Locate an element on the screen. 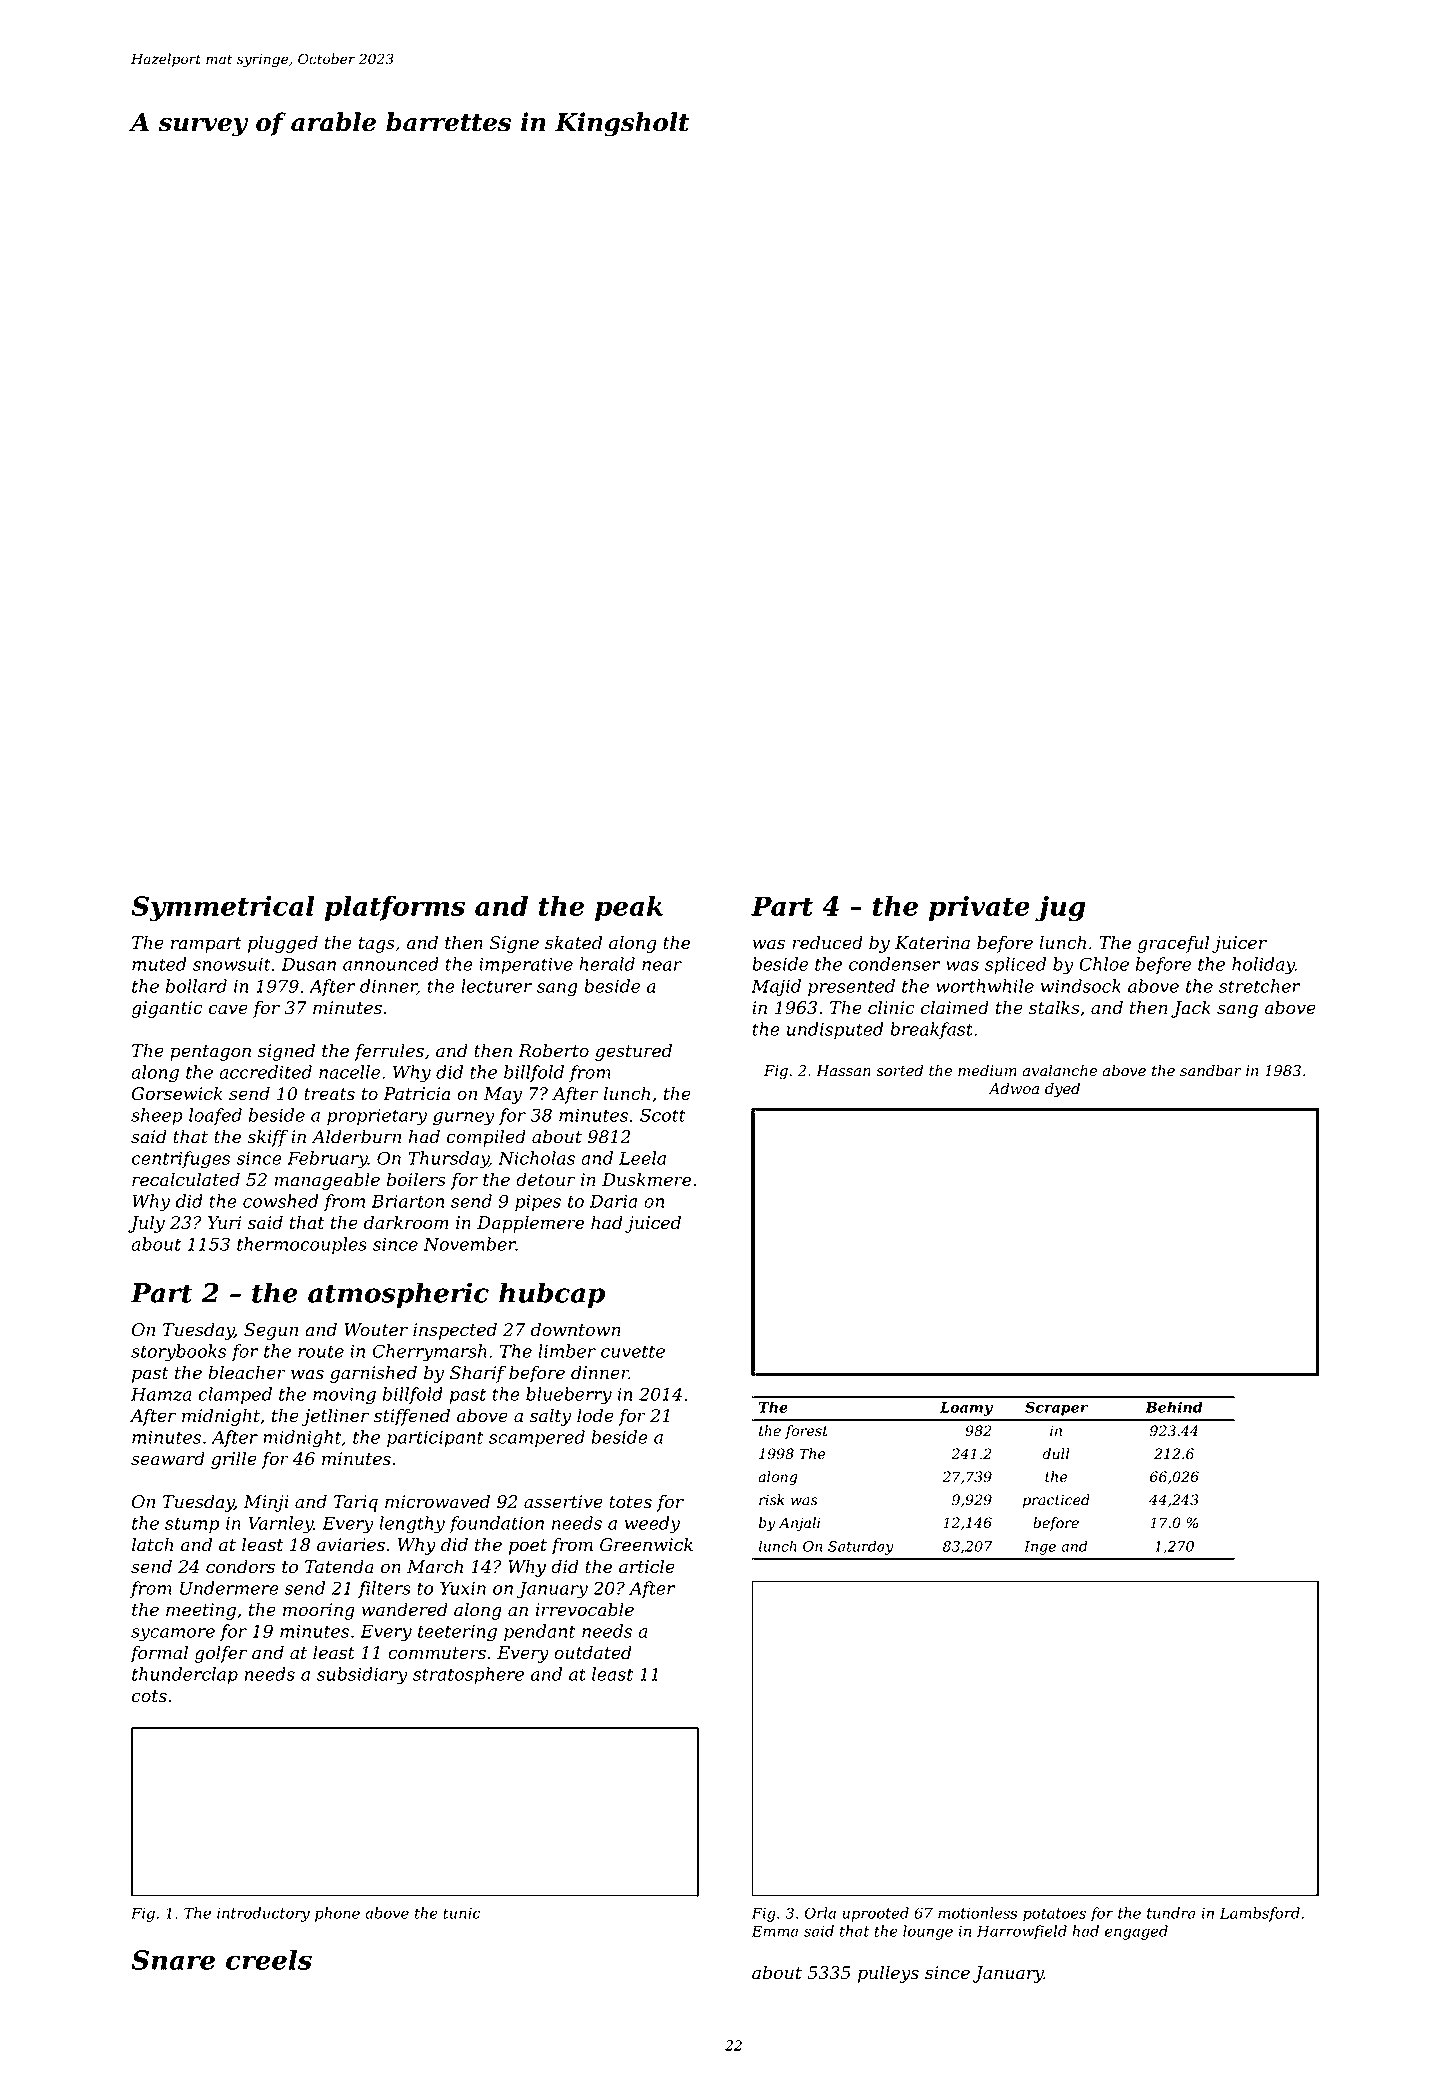 The height and width of the screenshot is (2100, 1450). sandbar is located at coordinates (1210, 1070).
